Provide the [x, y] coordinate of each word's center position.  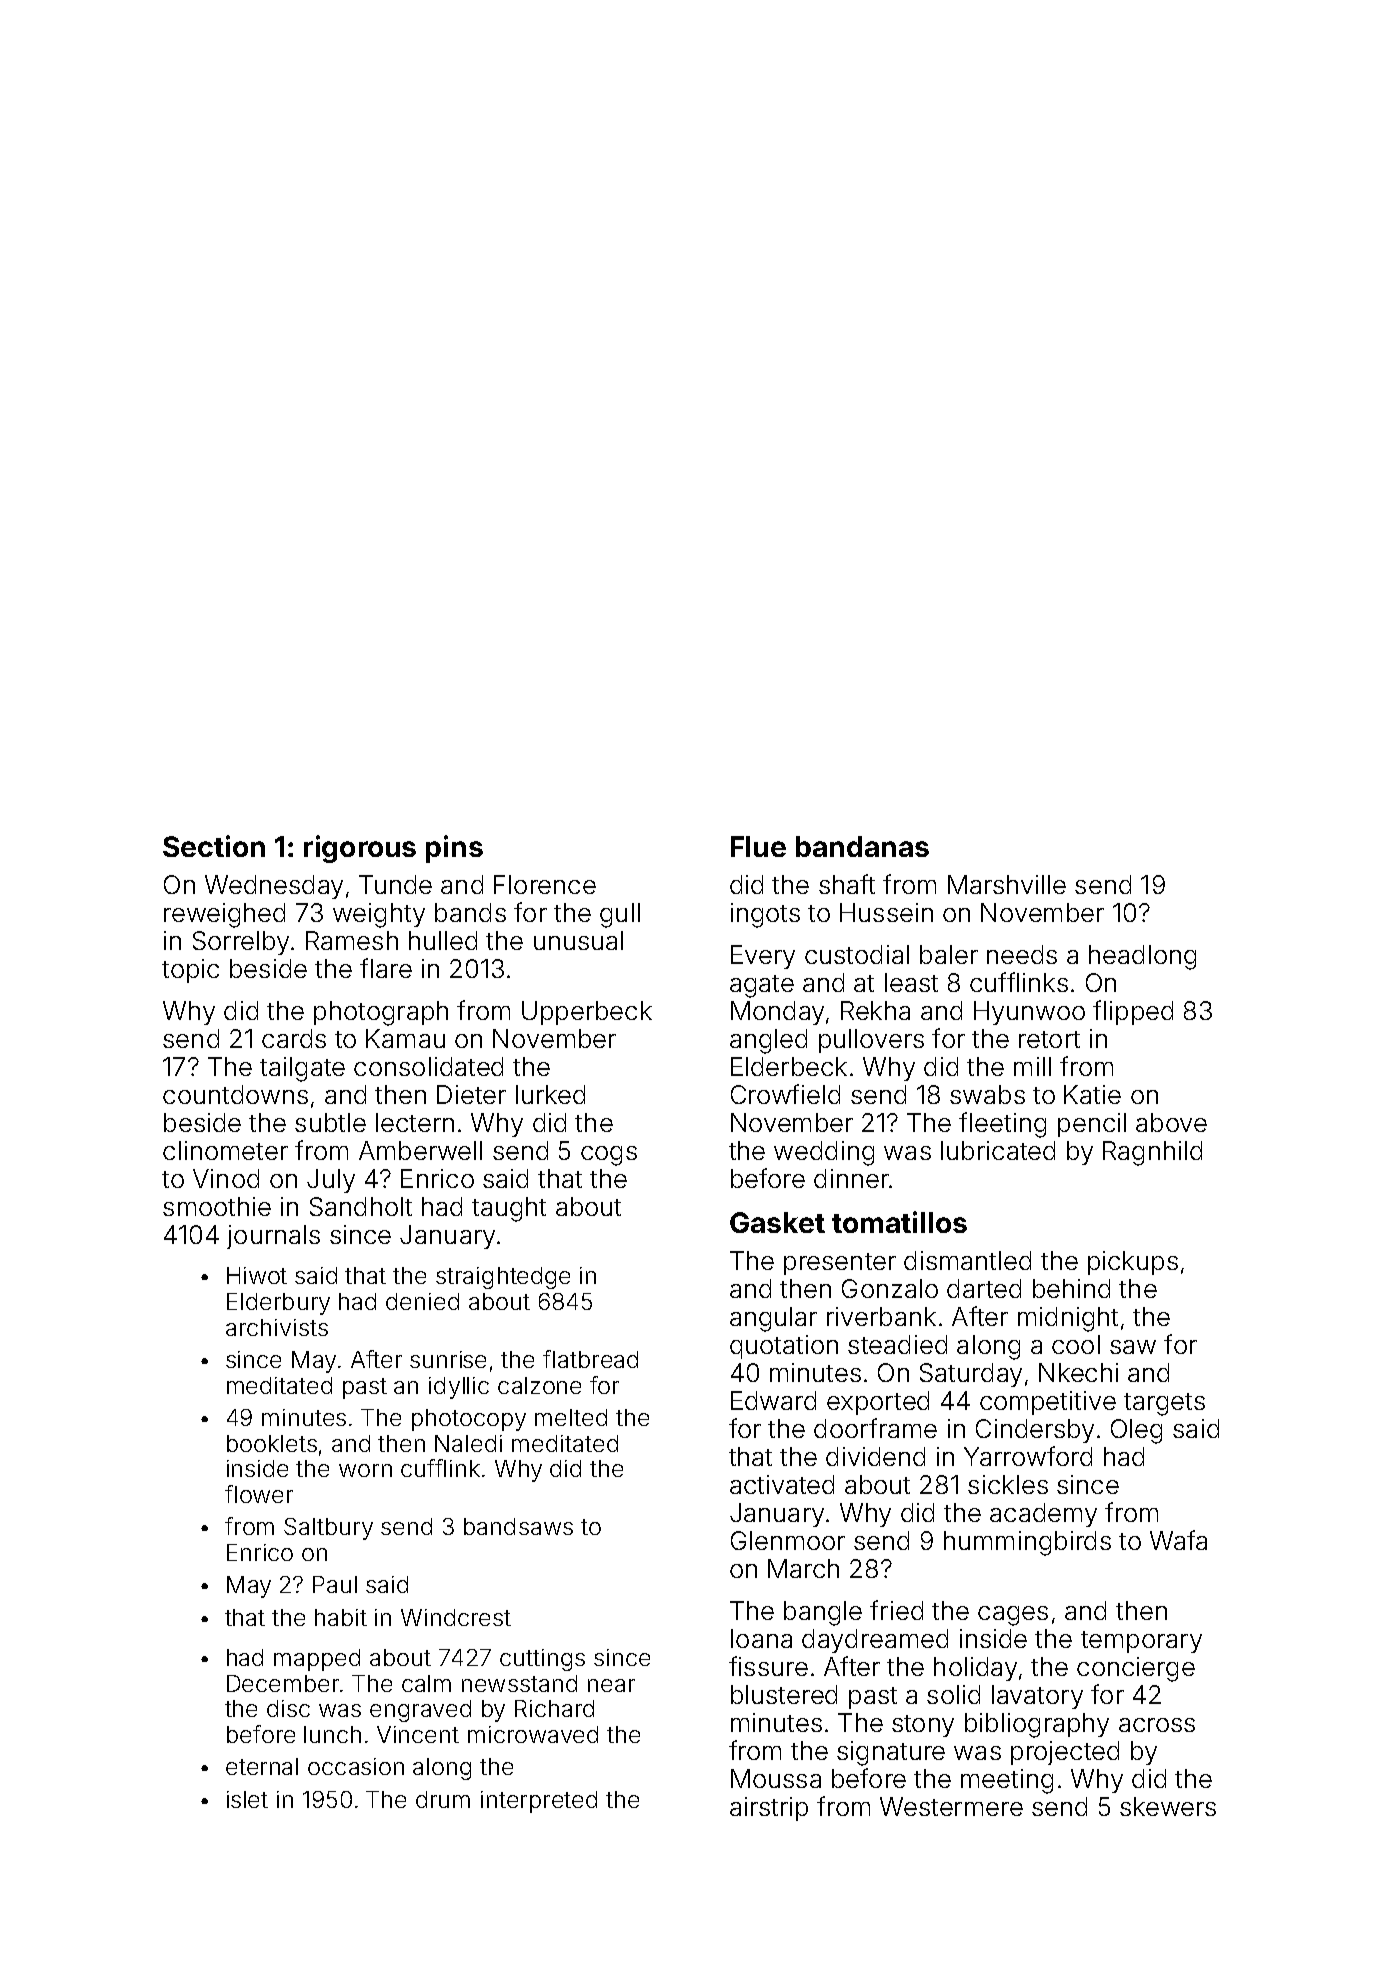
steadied [897, 1344]
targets [1164, 1404]
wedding [824, 1153]
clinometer [225, 1150]
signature [891, 1753]
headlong [1142, 957]
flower [259, 1494]
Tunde [395, 884]
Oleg [1136, 1431]
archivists [277, 1327]
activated [782, 1484]
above [1171, 1122]
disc [288, 1708]
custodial [857, 954]
